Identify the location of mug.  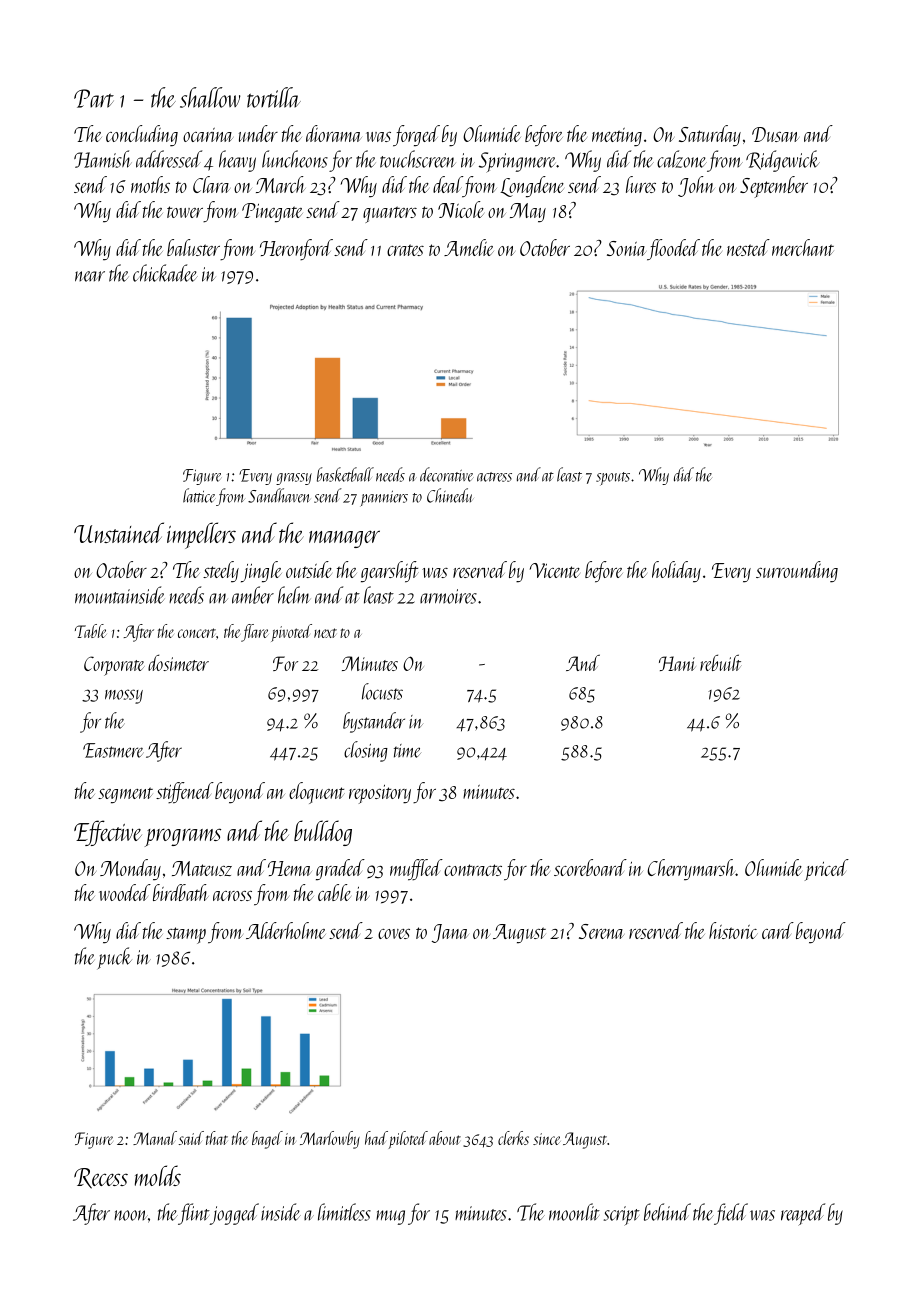
(390, 1217).
